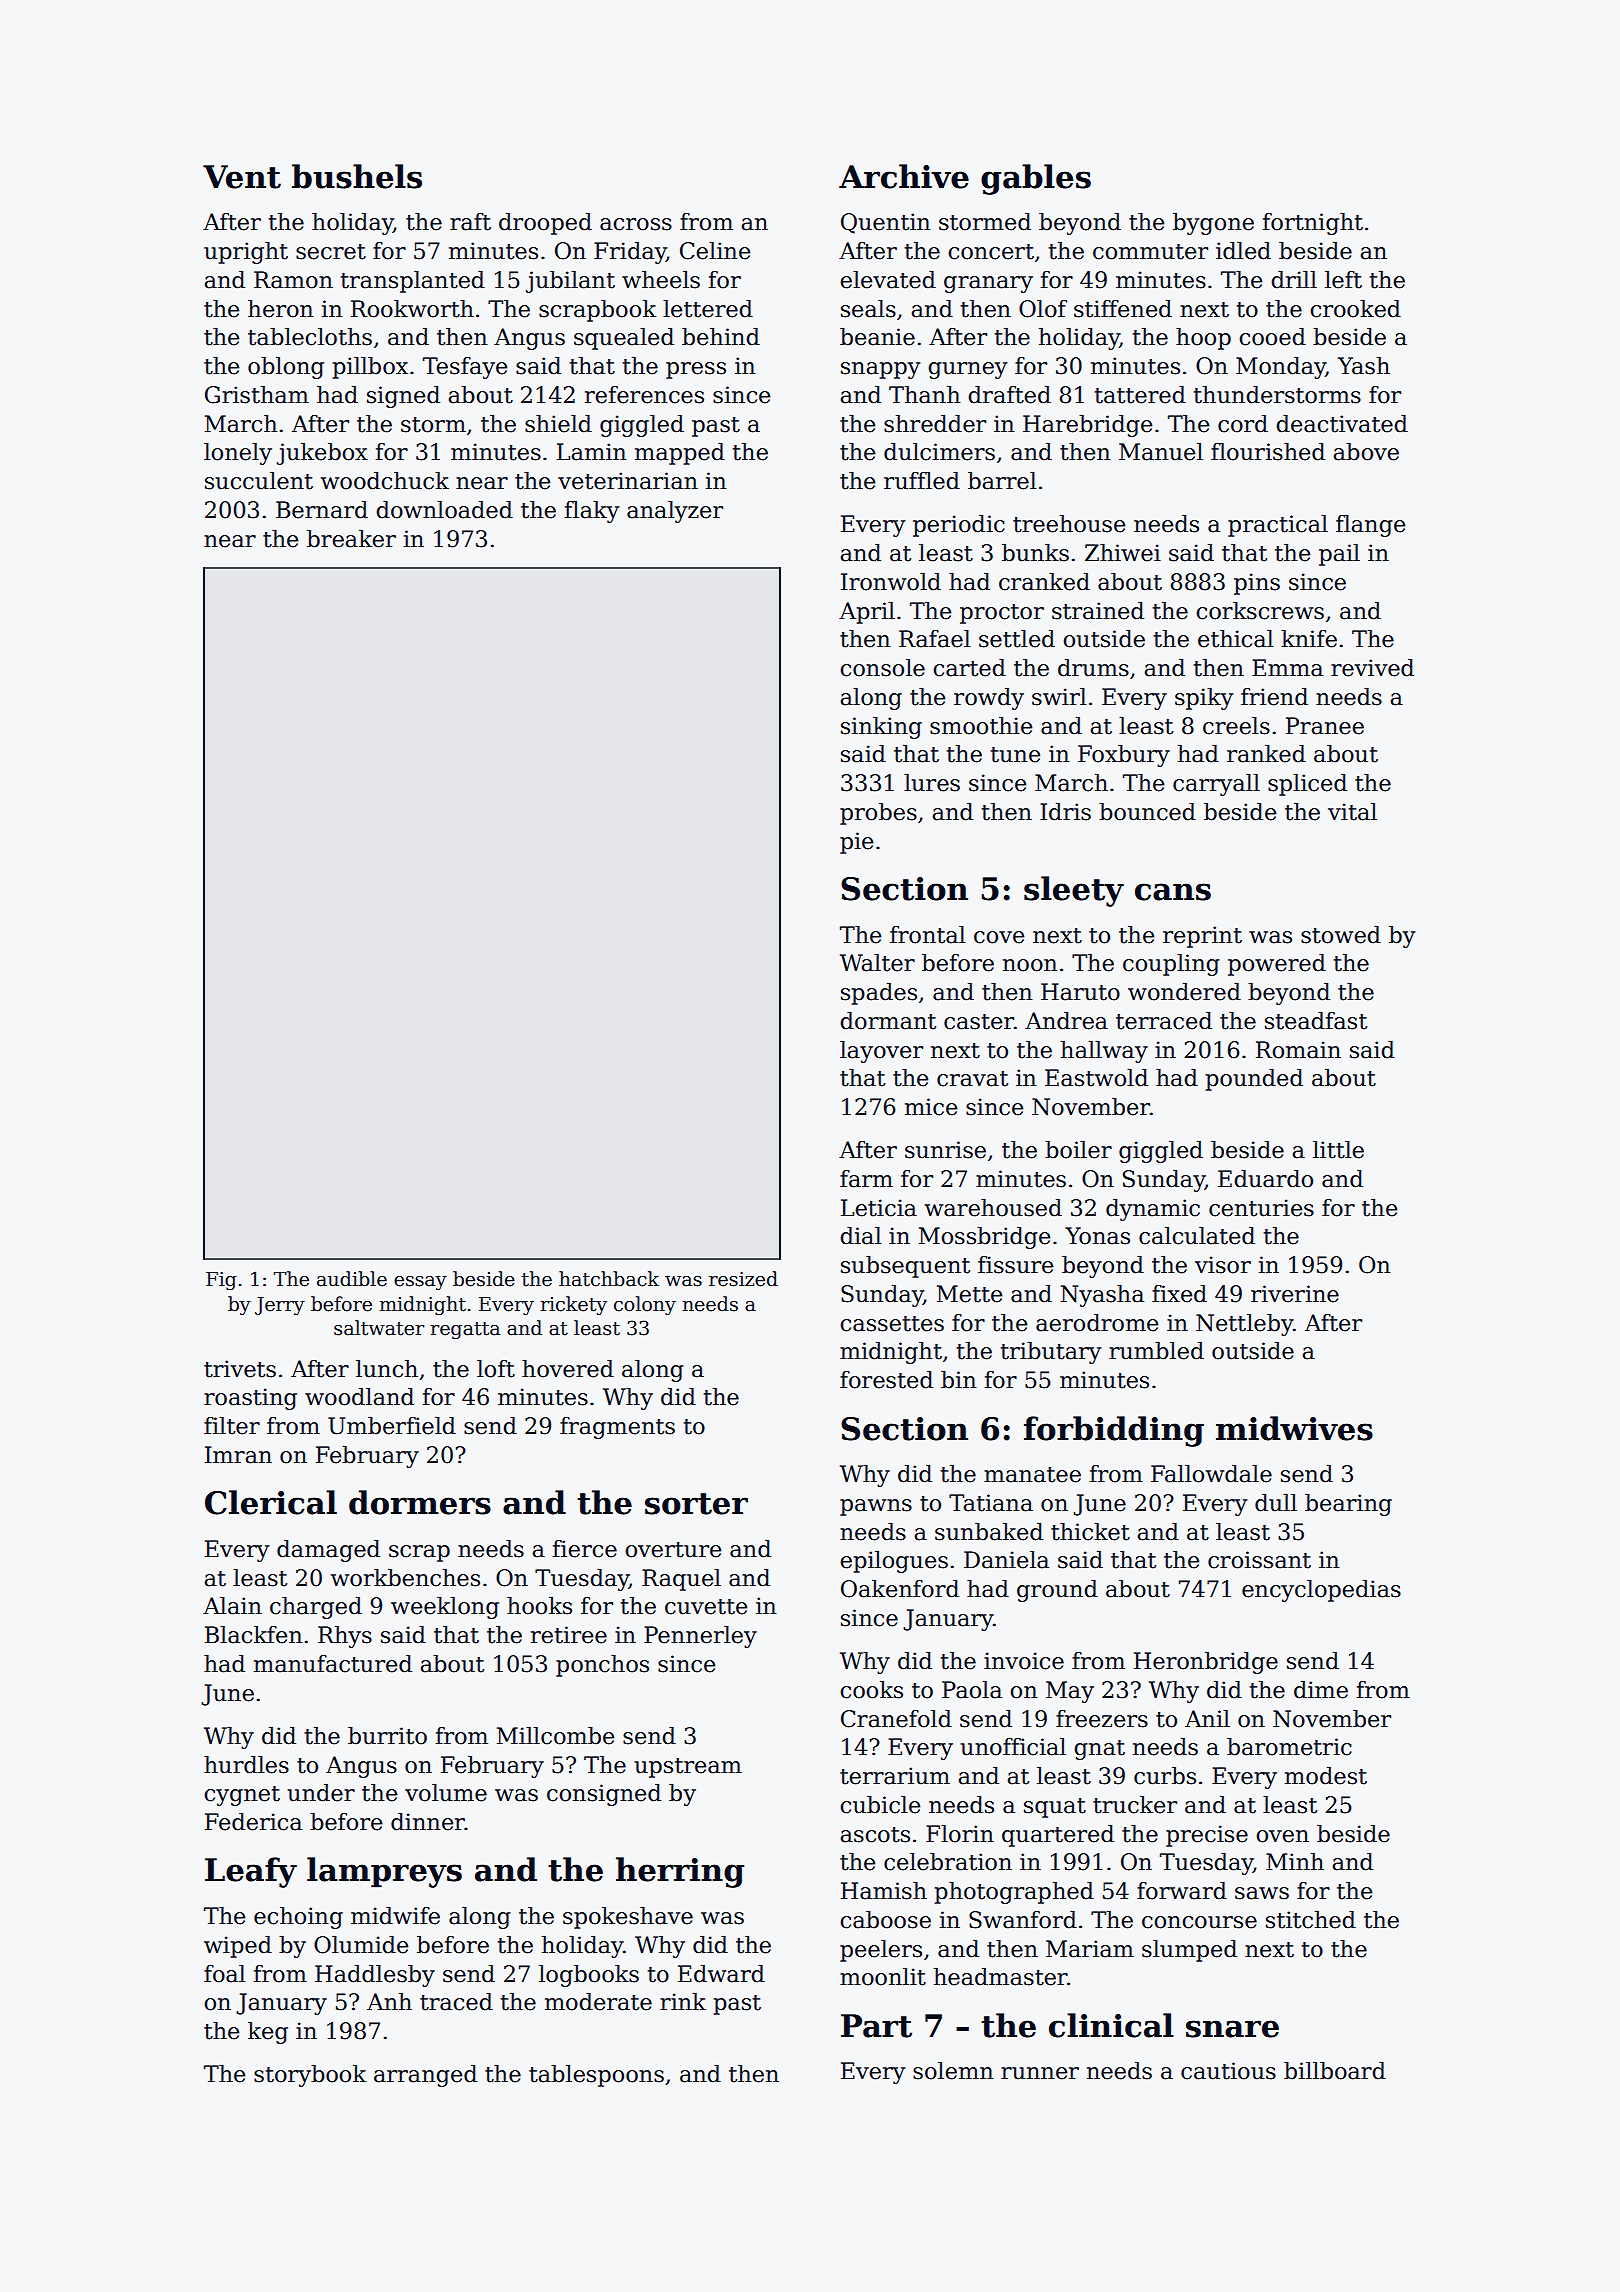 The image size is (1620, 2292). Describe the element at coordinates (1321, 1690) in the document. I see `dime` at that location.
